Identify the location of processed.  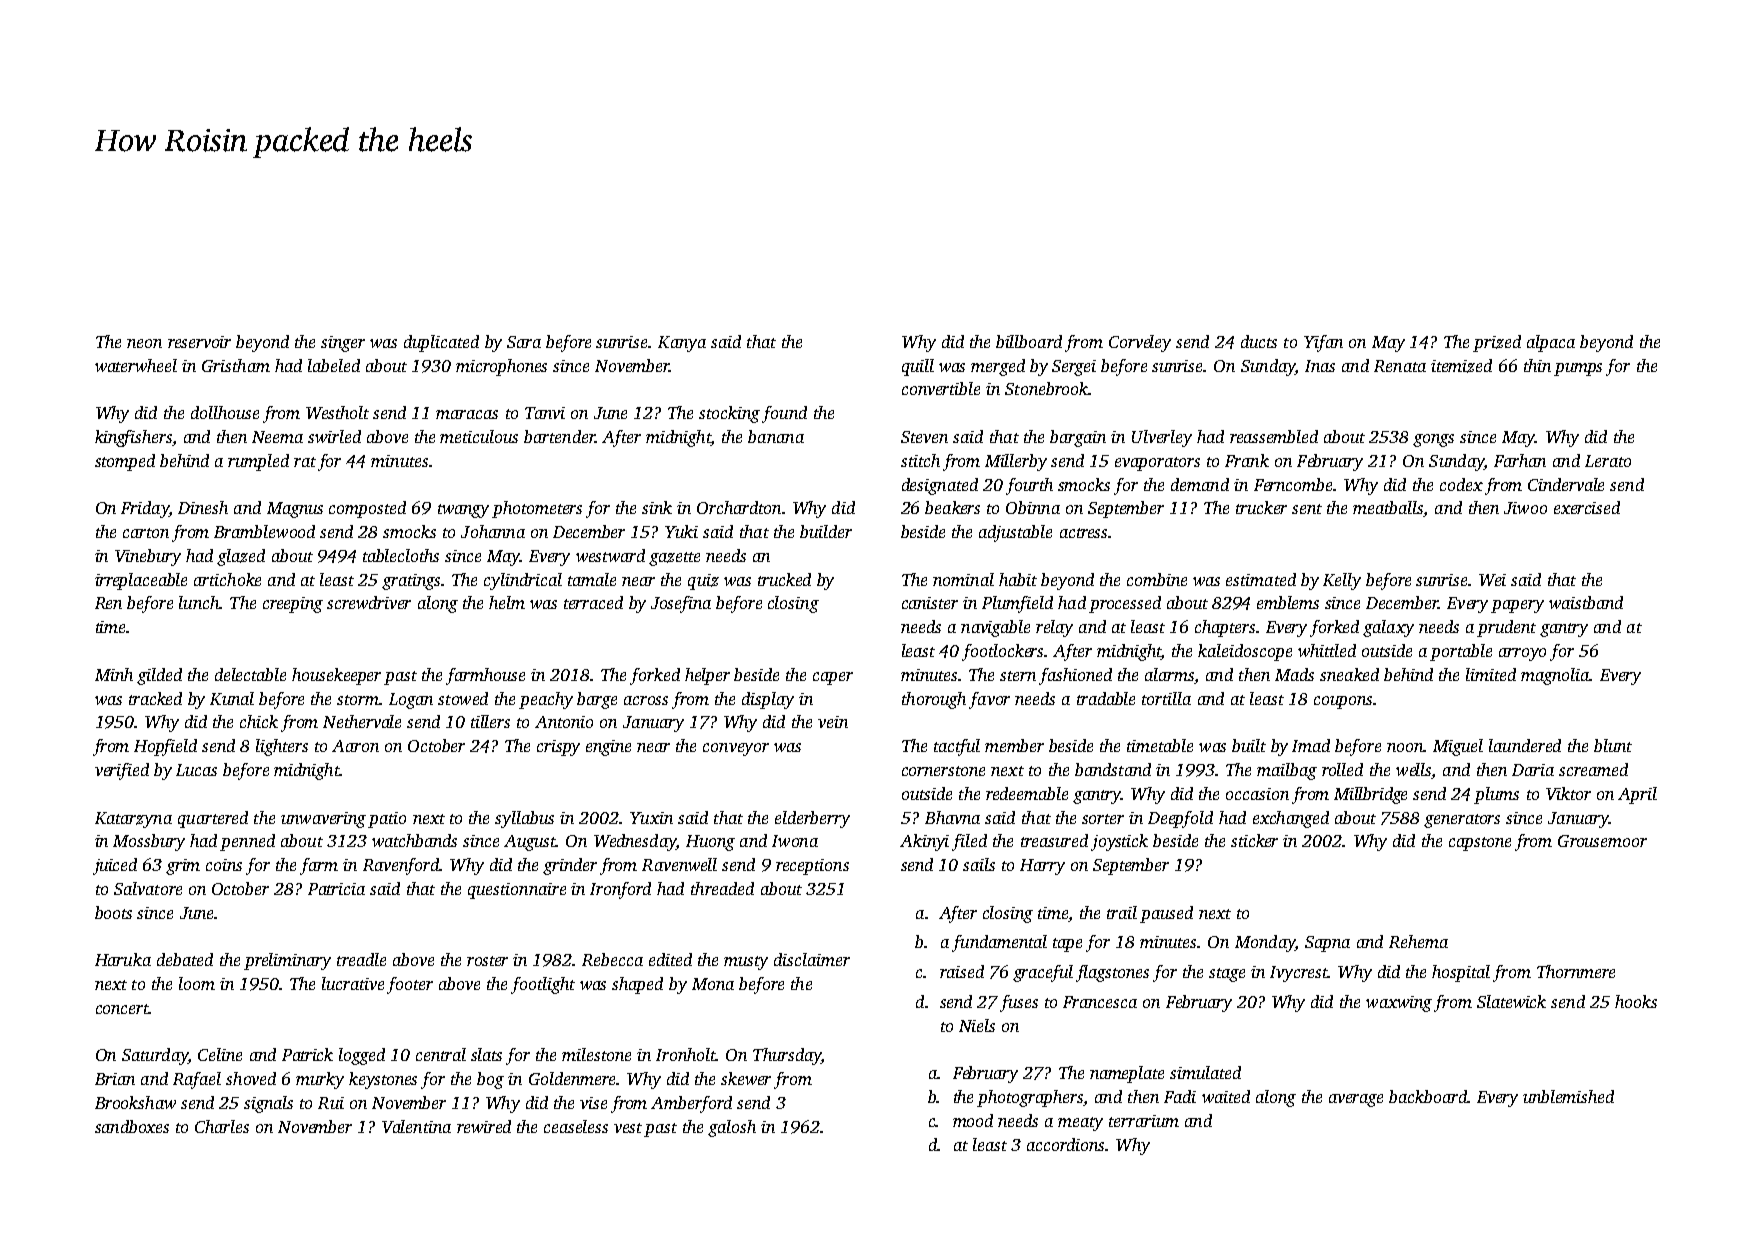
(1125, 604).
